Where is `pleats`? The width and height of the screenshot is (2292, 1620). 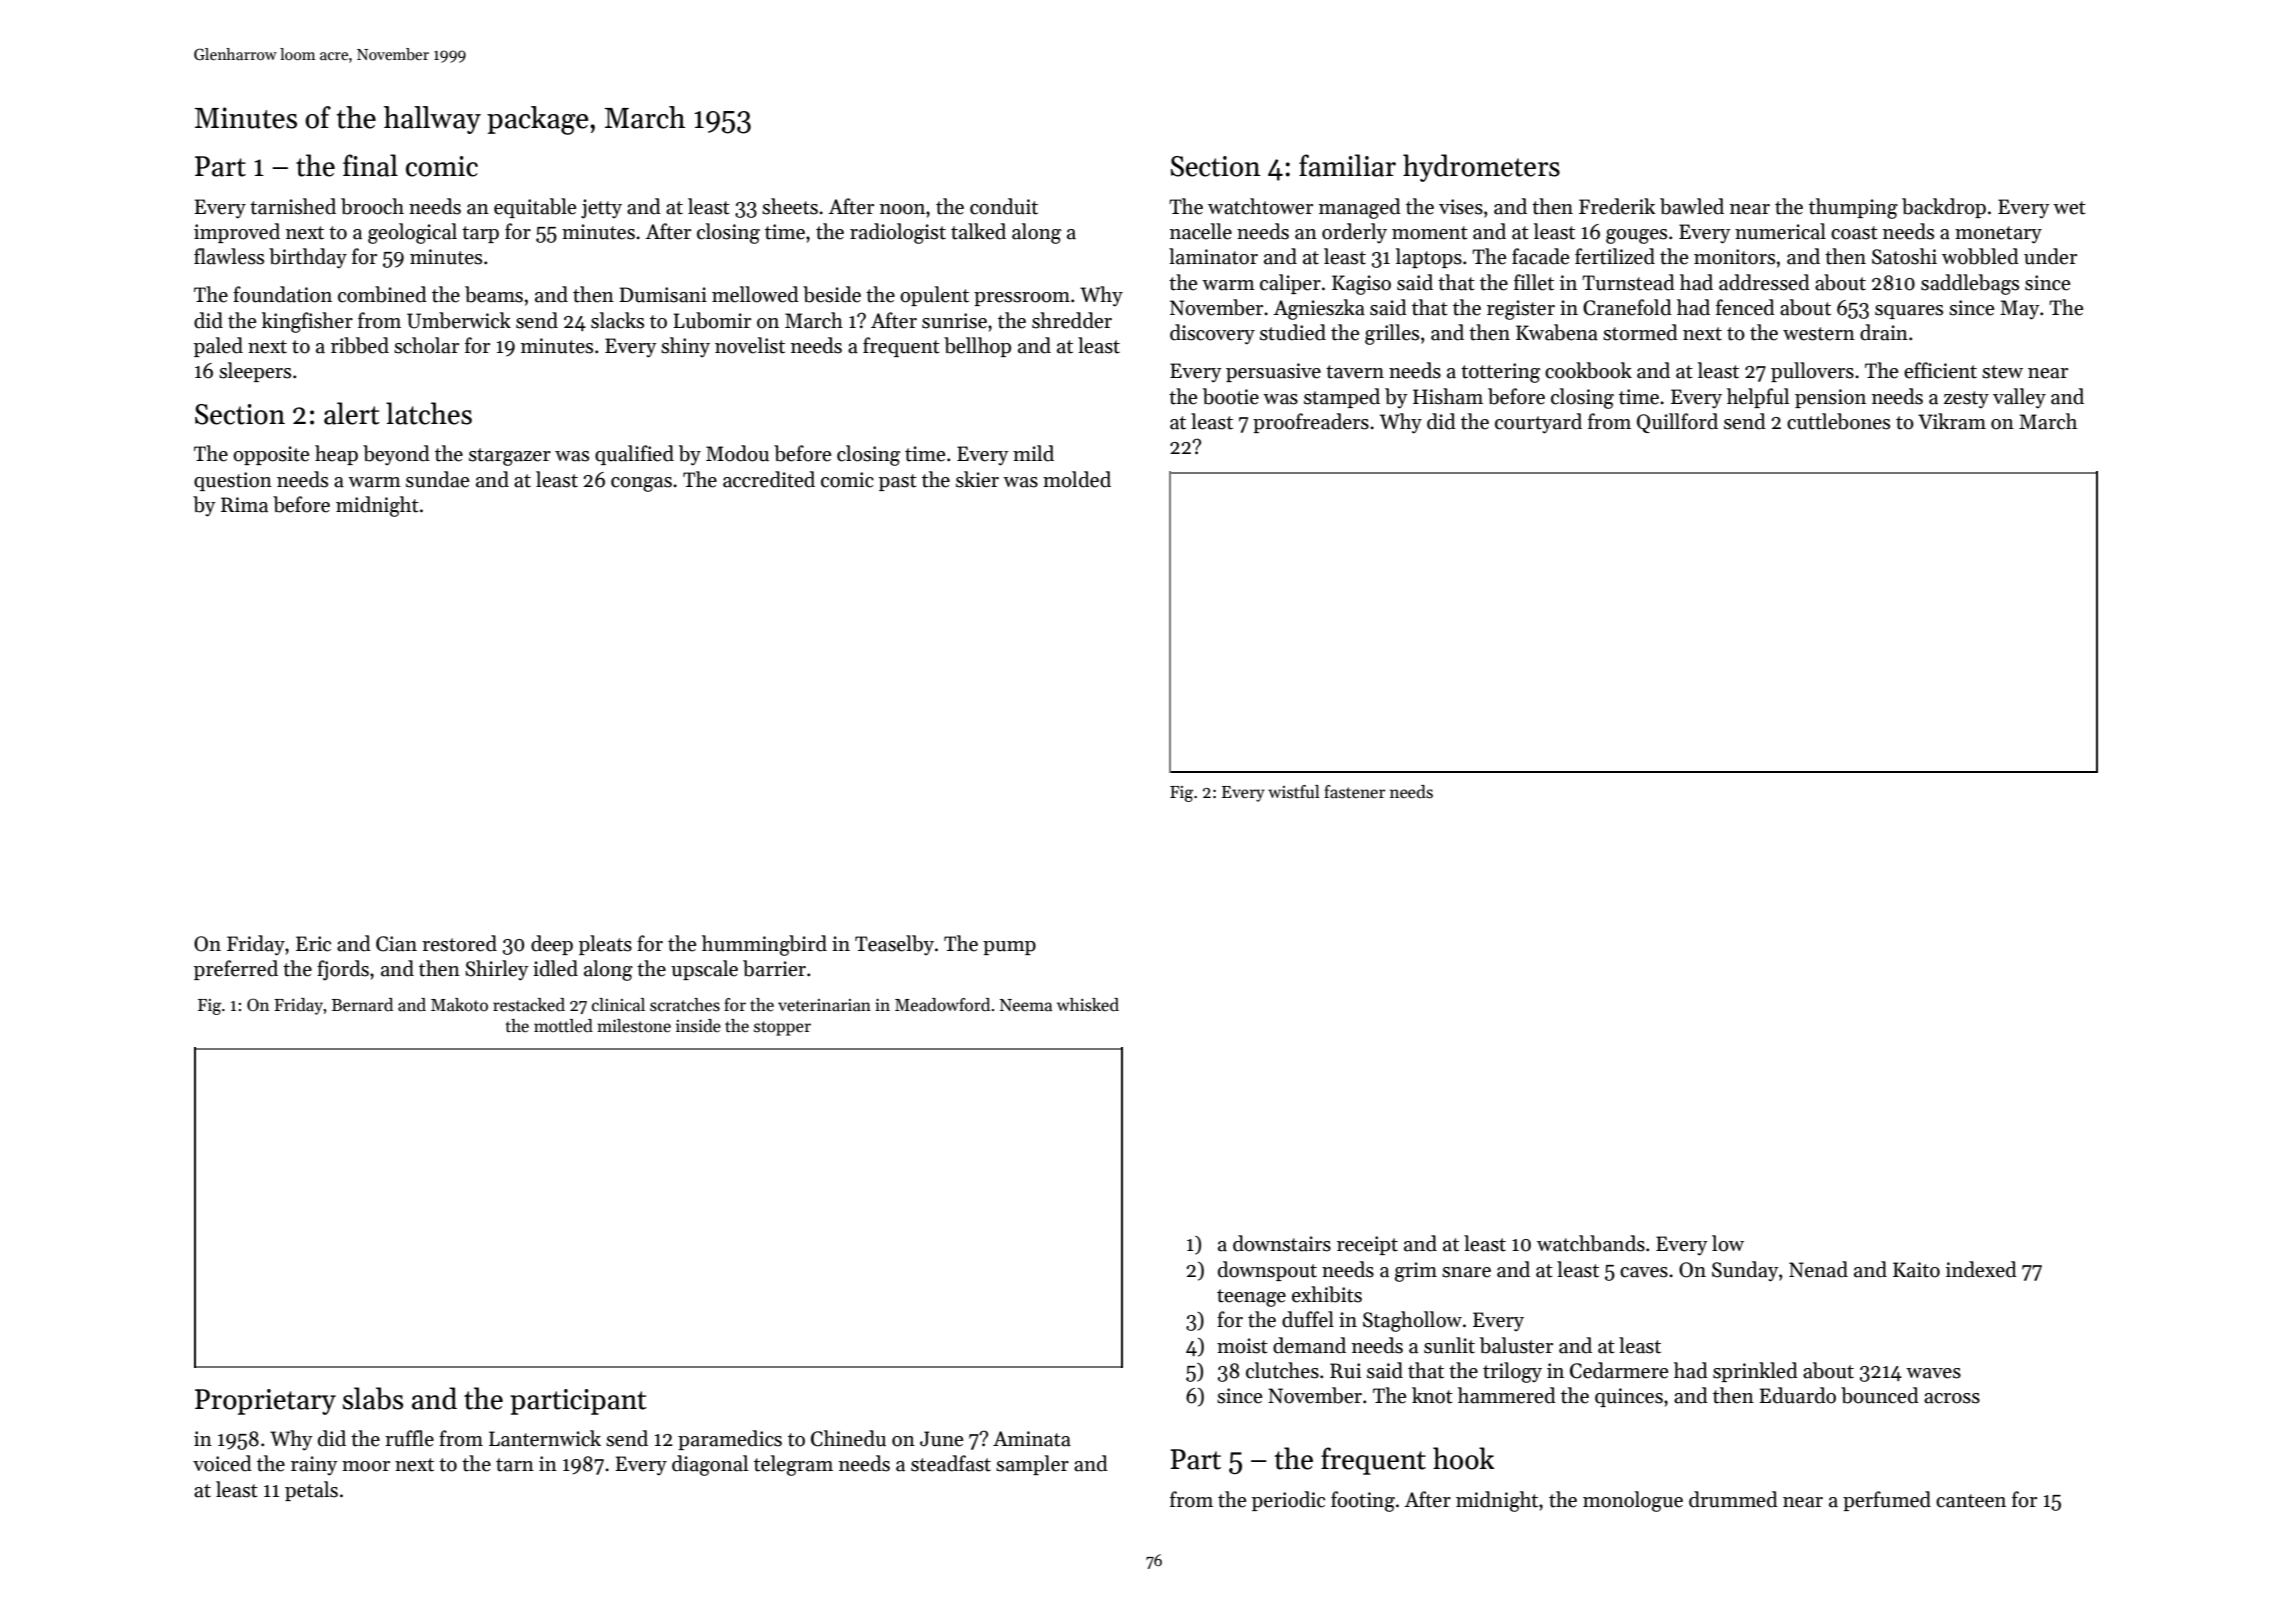
pleats is located at coordinates (605, 945).
